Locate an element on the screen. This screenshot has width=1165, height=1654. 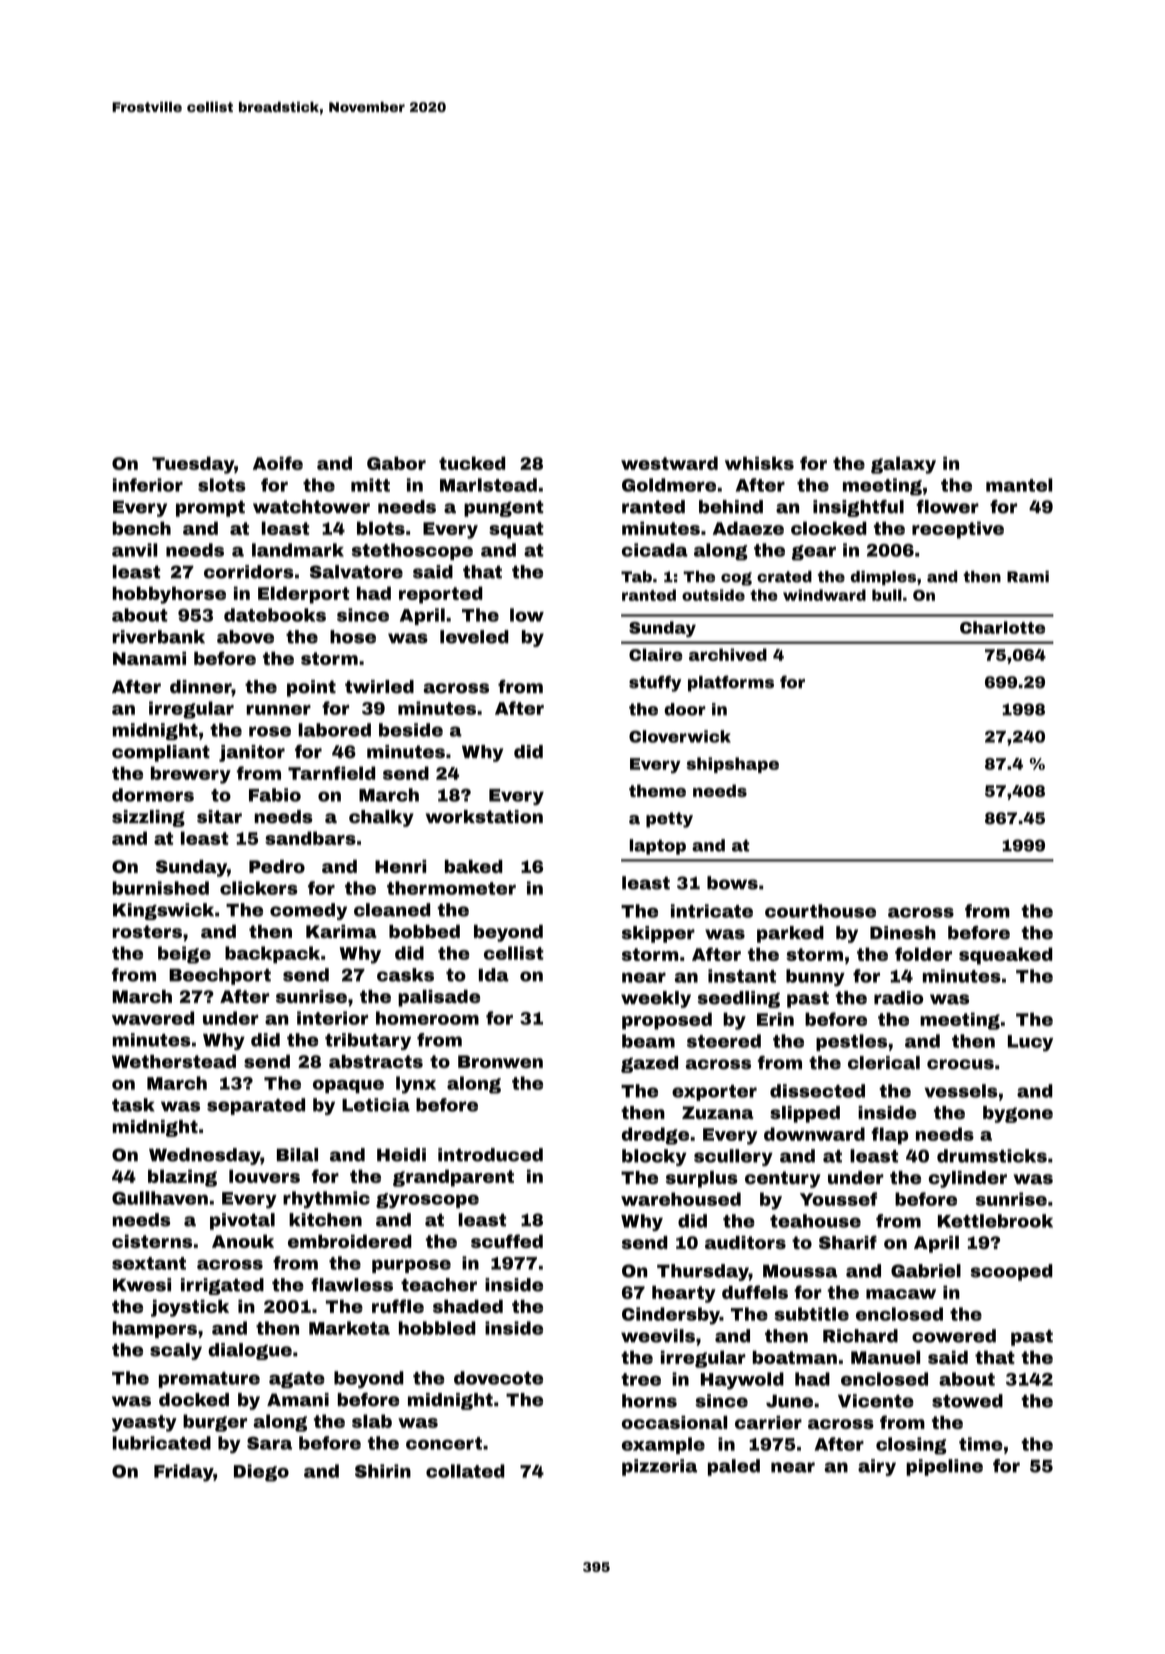
docked is located at coordinates (194, 1400).
